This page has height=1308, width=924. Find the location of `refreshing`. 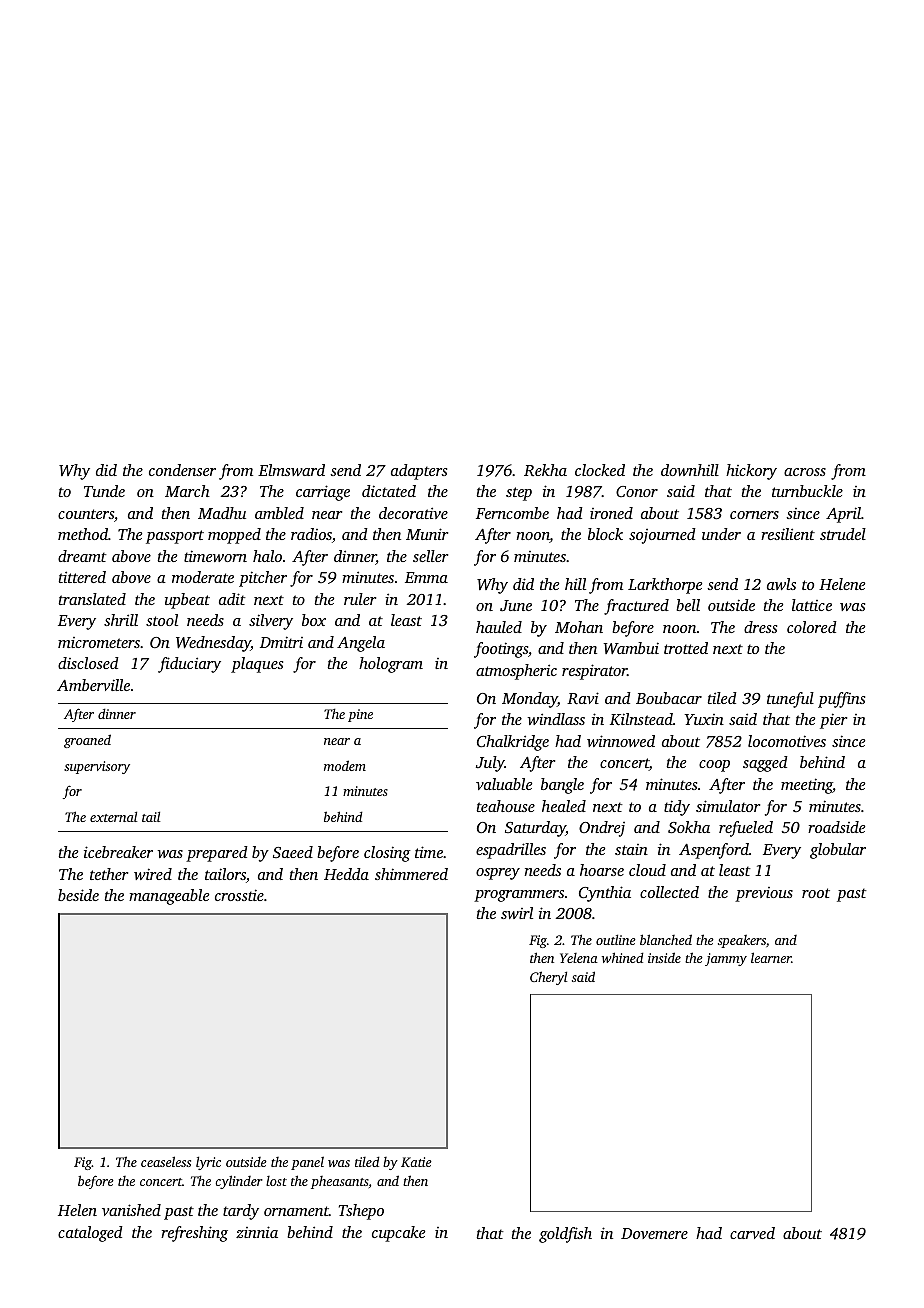

refreshing is located at coordinates (194, 1234).
